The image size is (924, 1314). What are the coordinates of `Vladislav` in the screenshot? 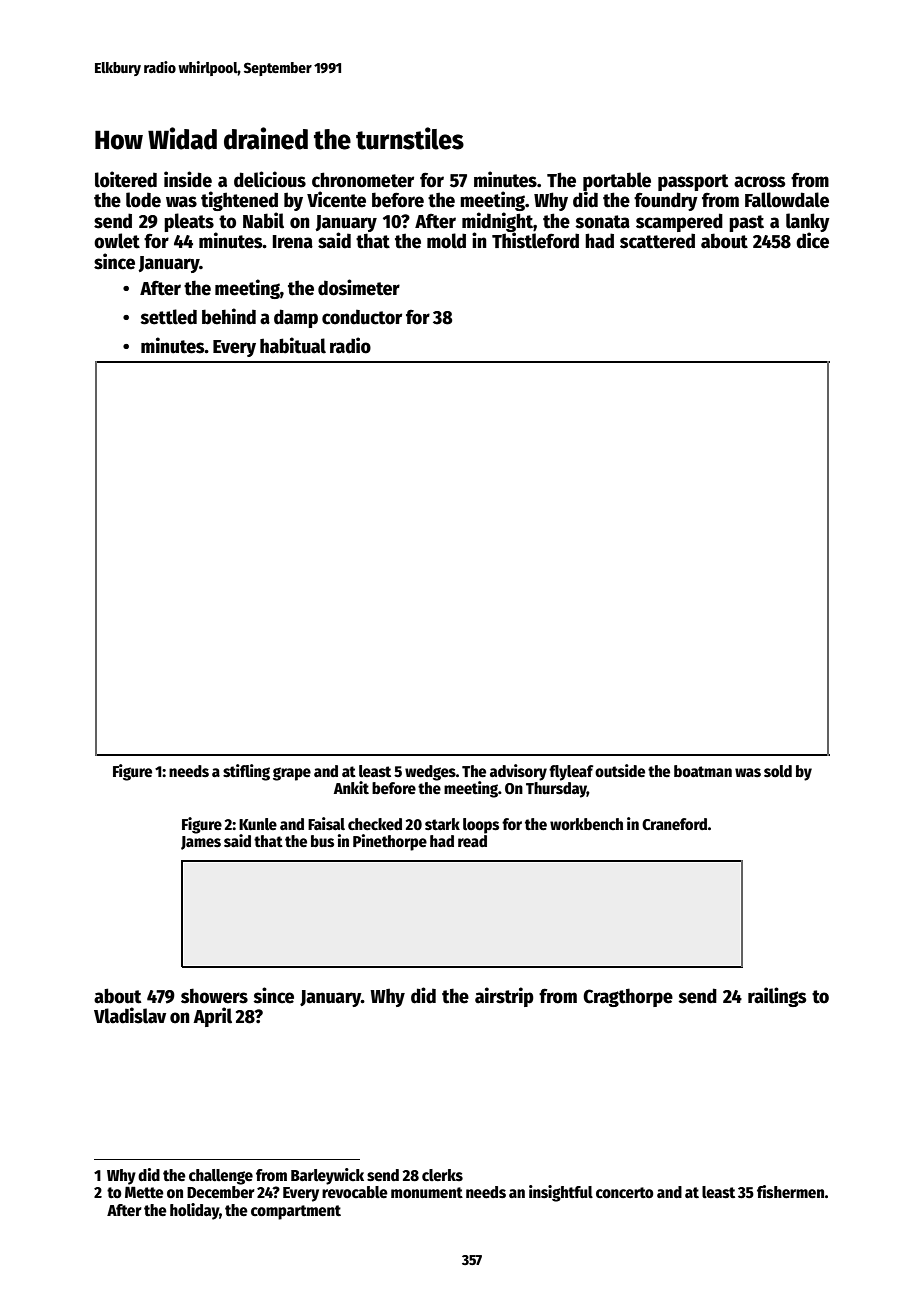 It's located at (130, 1015).
